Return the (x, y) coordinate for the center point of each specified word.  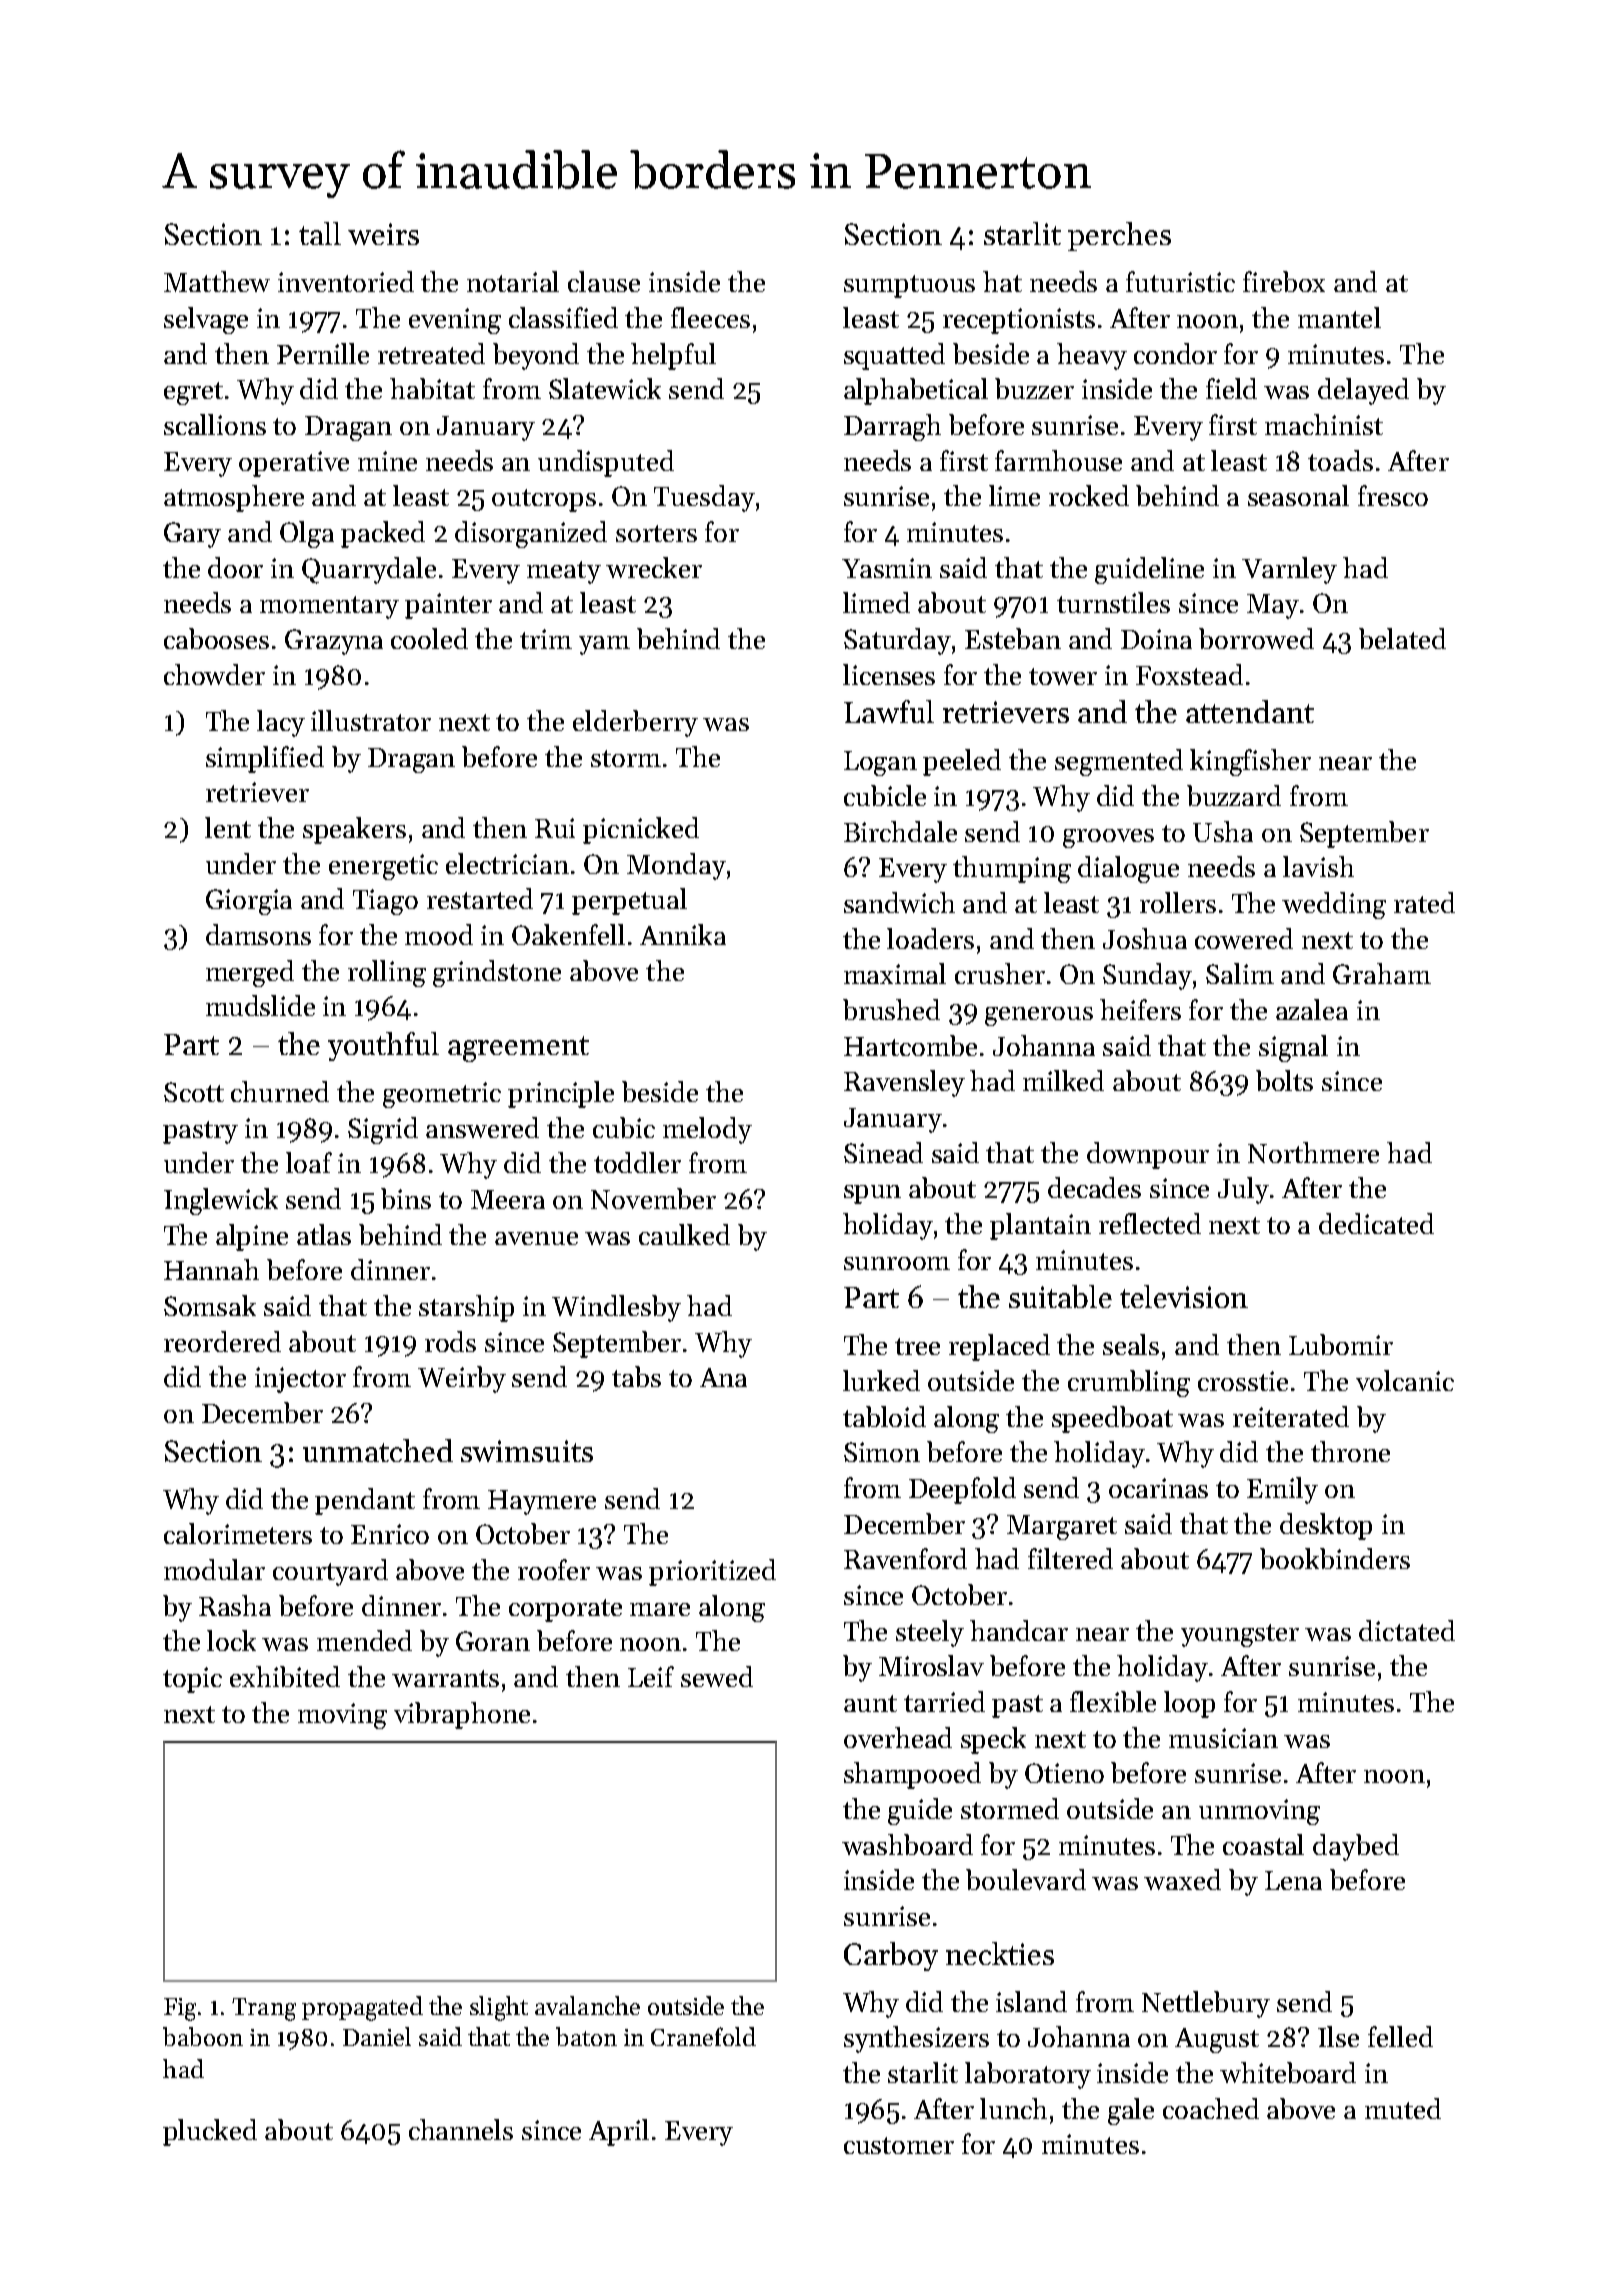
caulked (684, 1234)
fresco (1393, 495)
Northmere (1313, 1152)
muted (1403, 2108)
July (1243, 1190)
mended (364, 1640)
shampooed (912, 1775)
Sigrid (383, 1130)
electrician (507, 863)
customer (899, 2145)
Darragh (892, 427)
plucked (210, 2132)
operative (294, 464)
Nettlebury (1206, 2004)
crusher (1000, 973)
